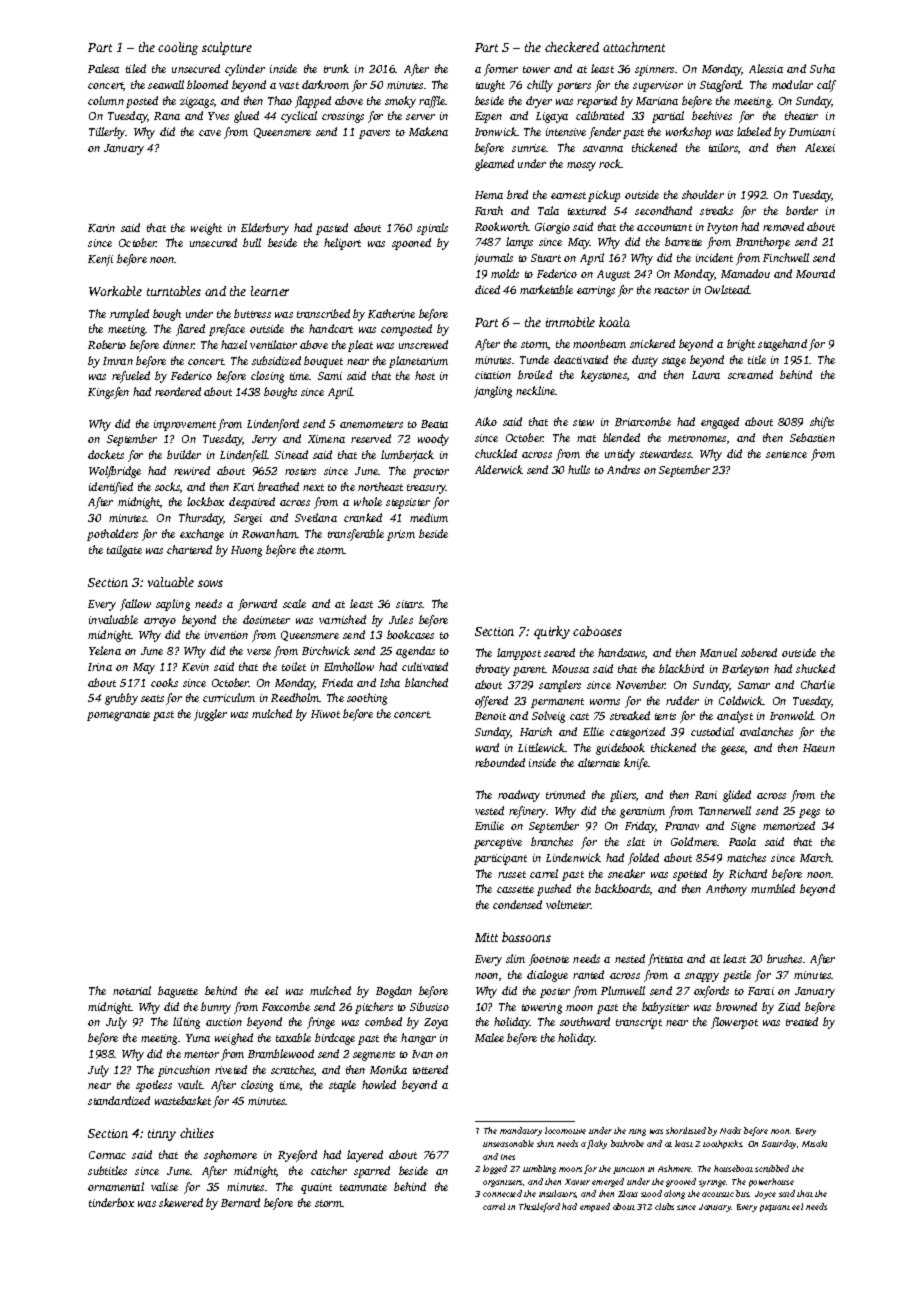 The width and height of the page is (924, 1308). I want to click on Bernard, so click(240, 1202).
